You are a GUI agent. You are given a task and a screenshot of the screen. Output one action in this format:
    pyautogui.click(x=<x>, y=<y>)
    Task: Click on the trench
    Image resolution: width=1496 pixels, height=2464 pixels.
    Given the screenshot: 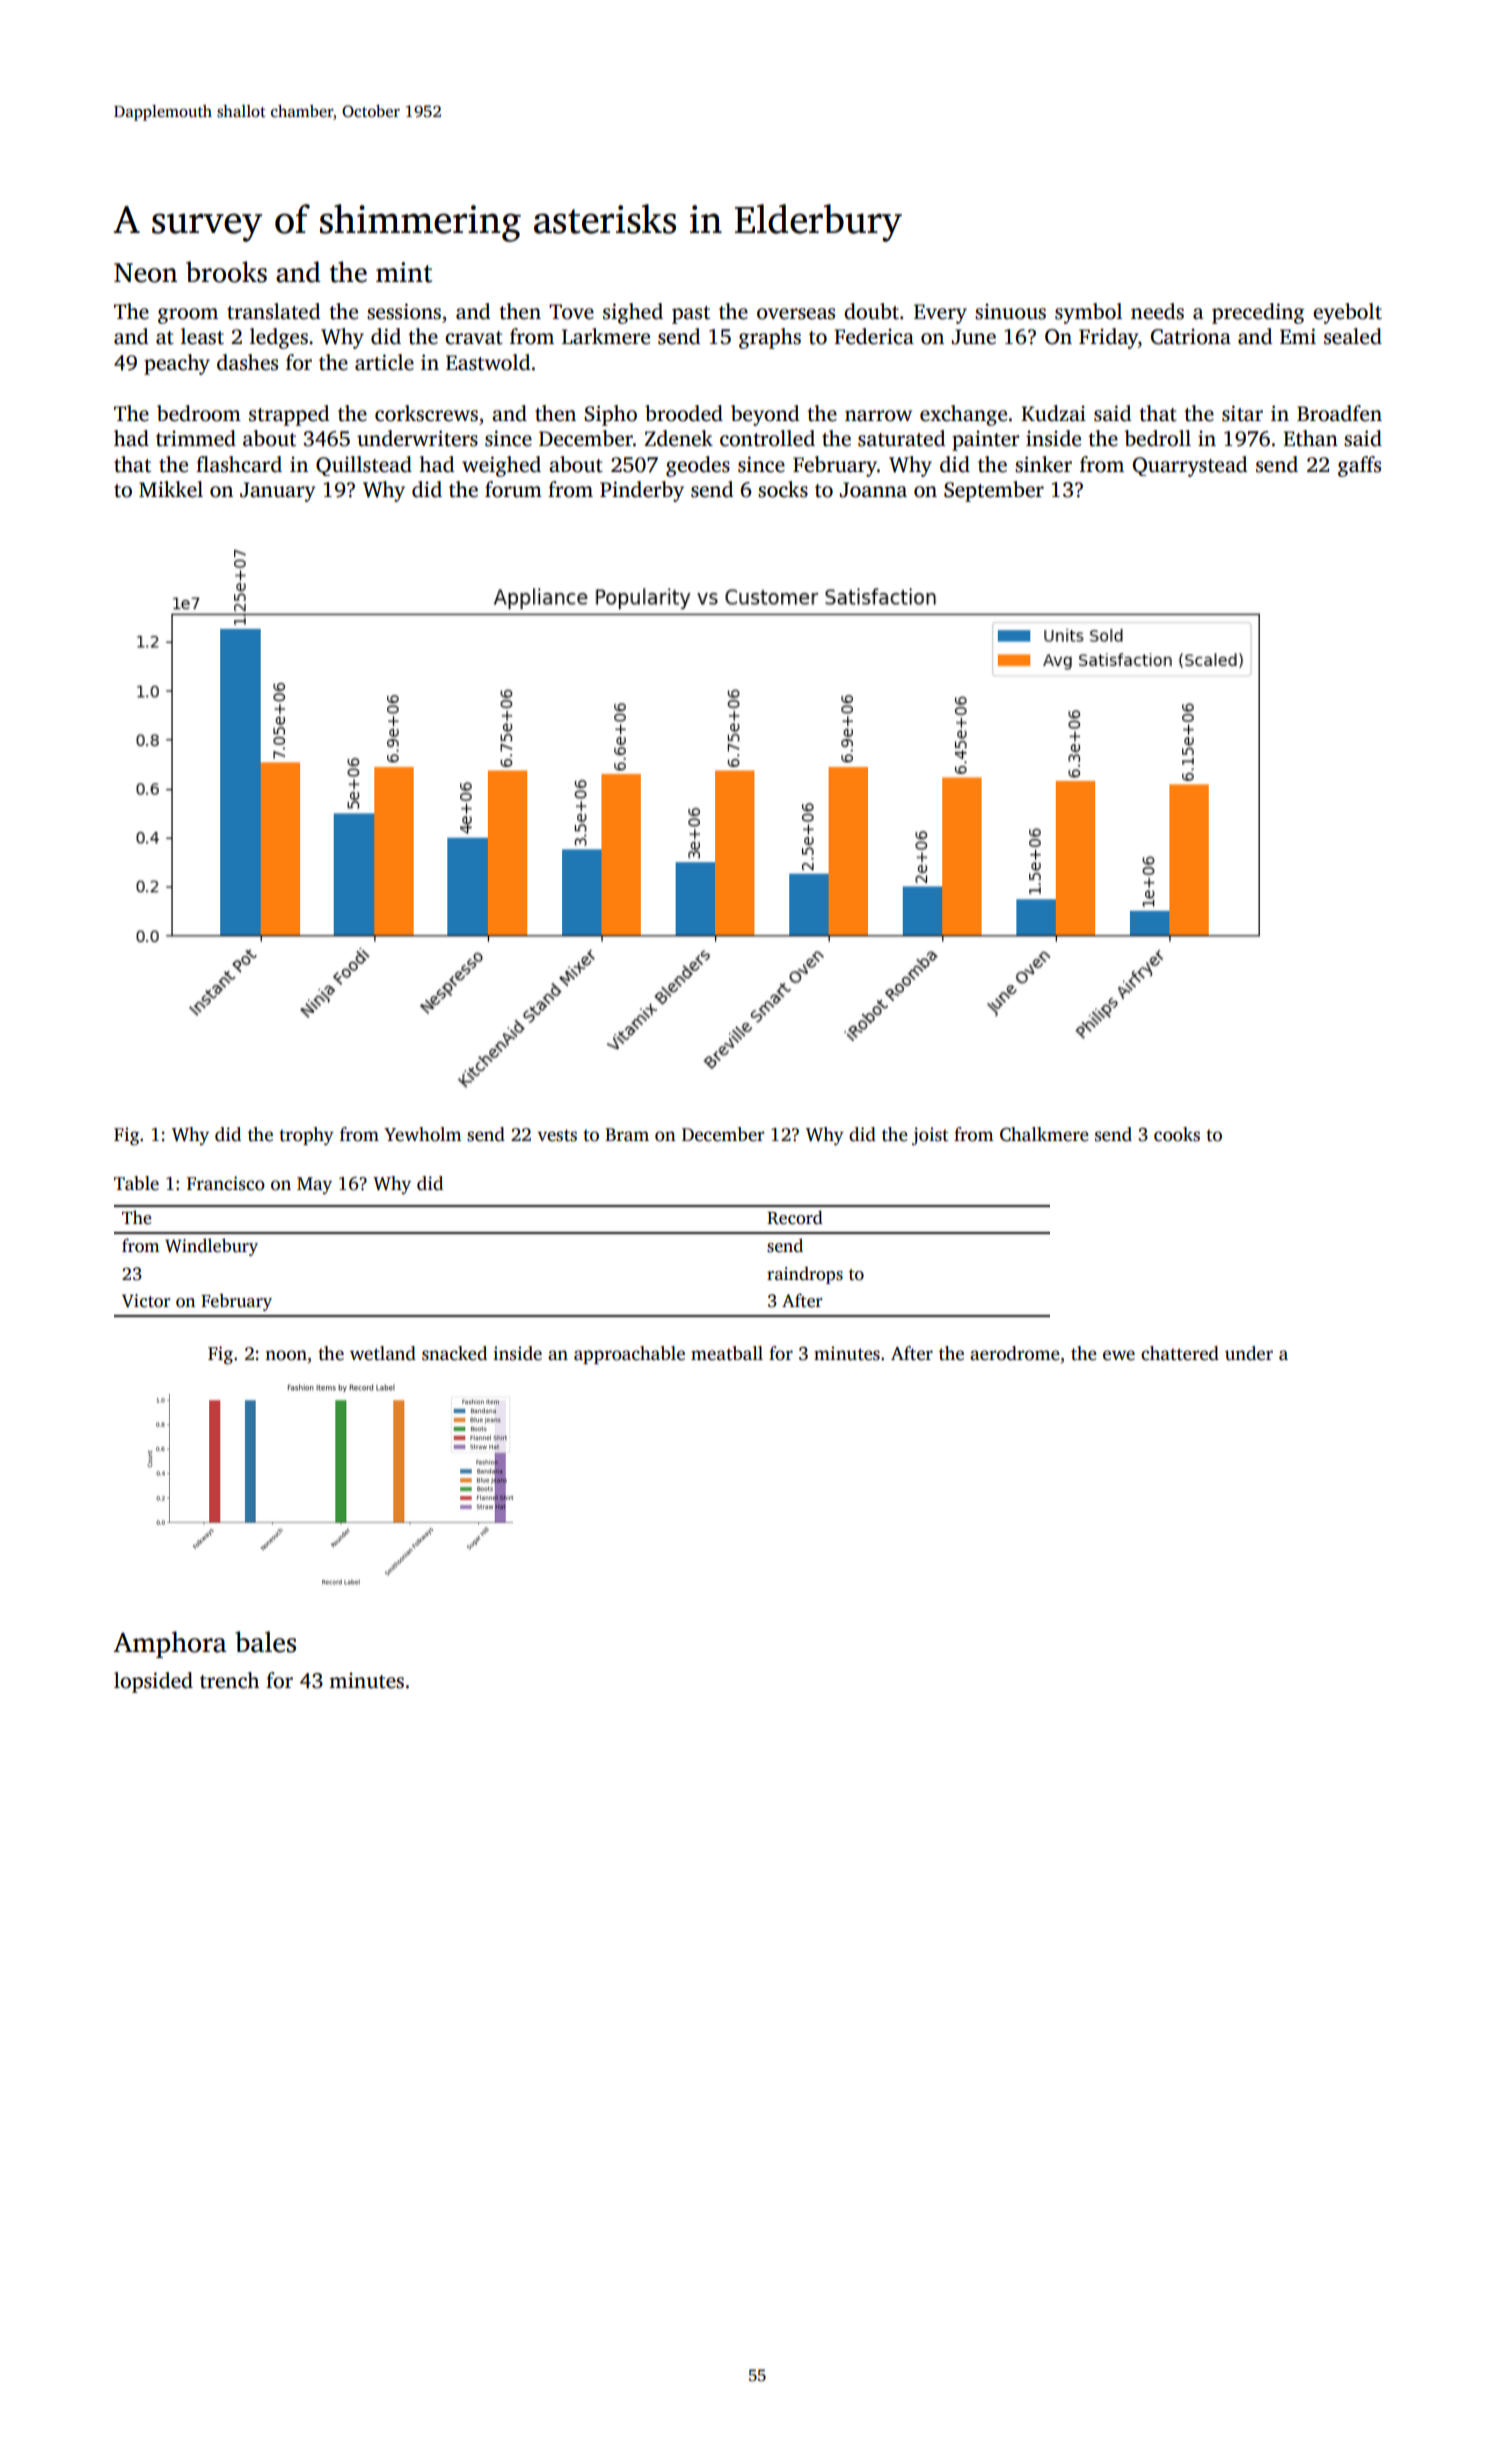 What is the action you would take?
    pyautogui.click(x=229, y=1680)
